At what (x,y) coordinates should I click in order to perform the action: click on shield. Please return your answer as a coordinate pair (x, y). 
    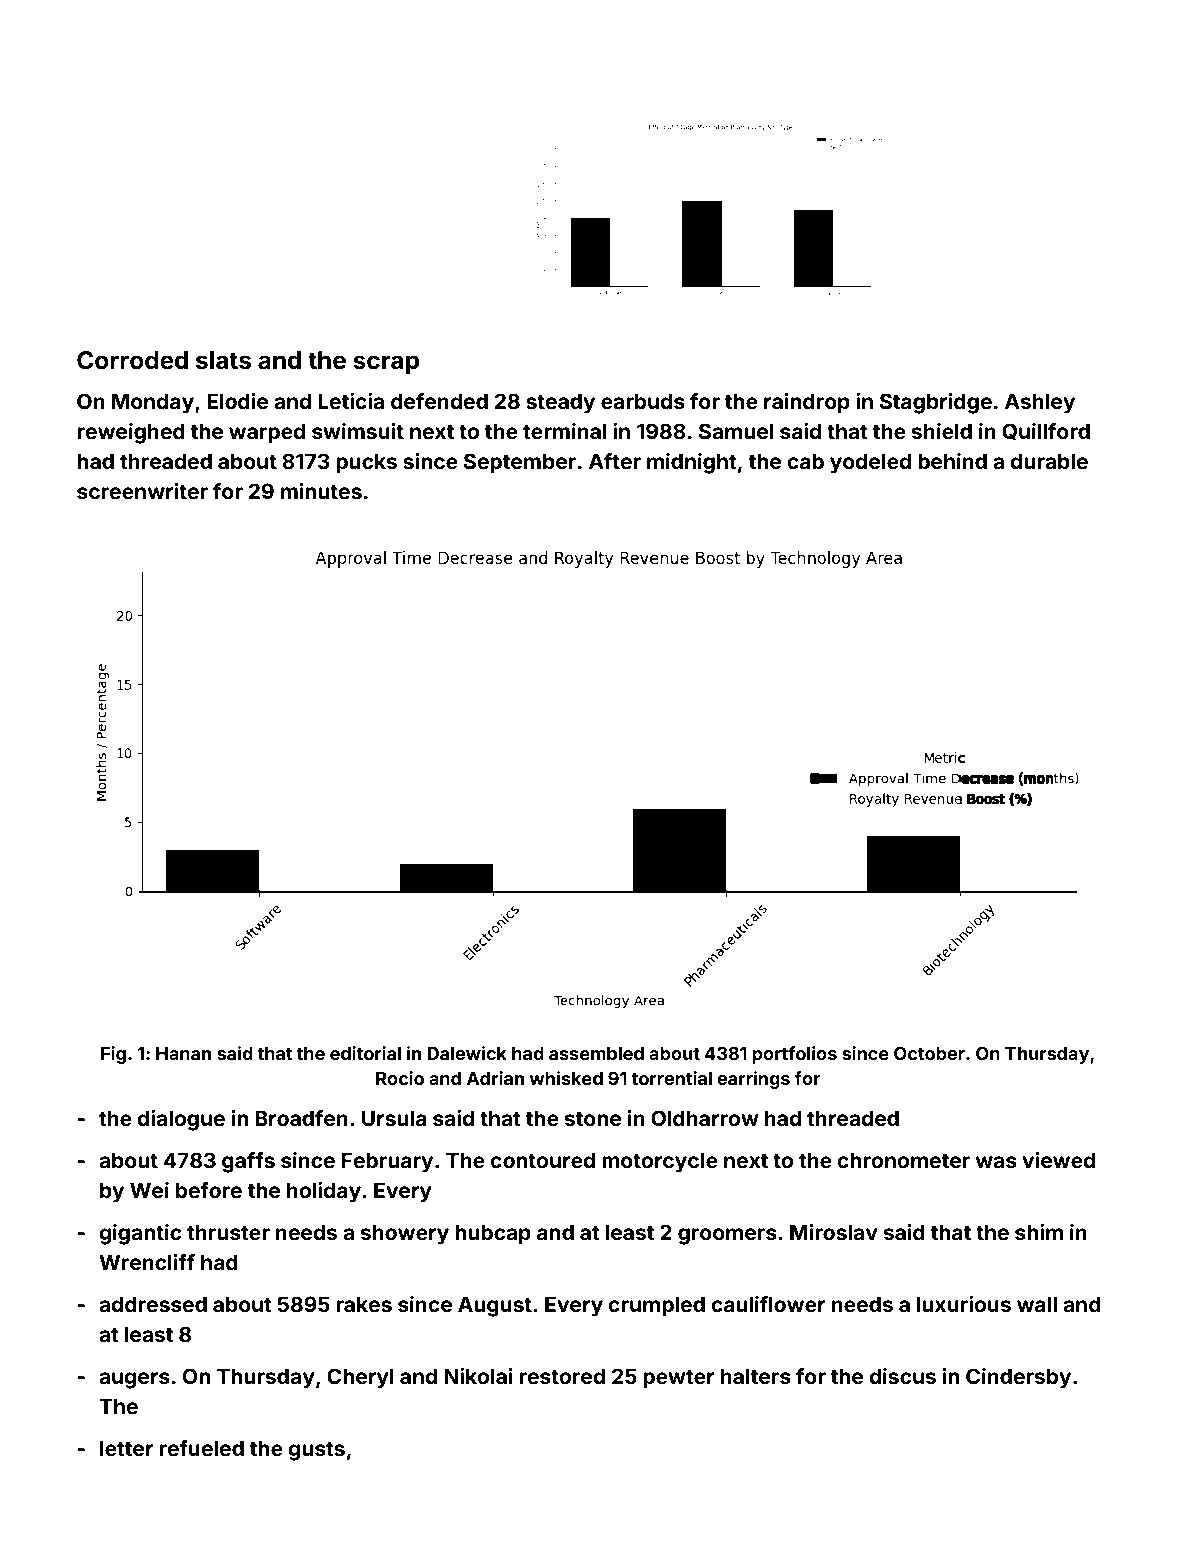
    Looking at the image, I should click on (942, 431).
